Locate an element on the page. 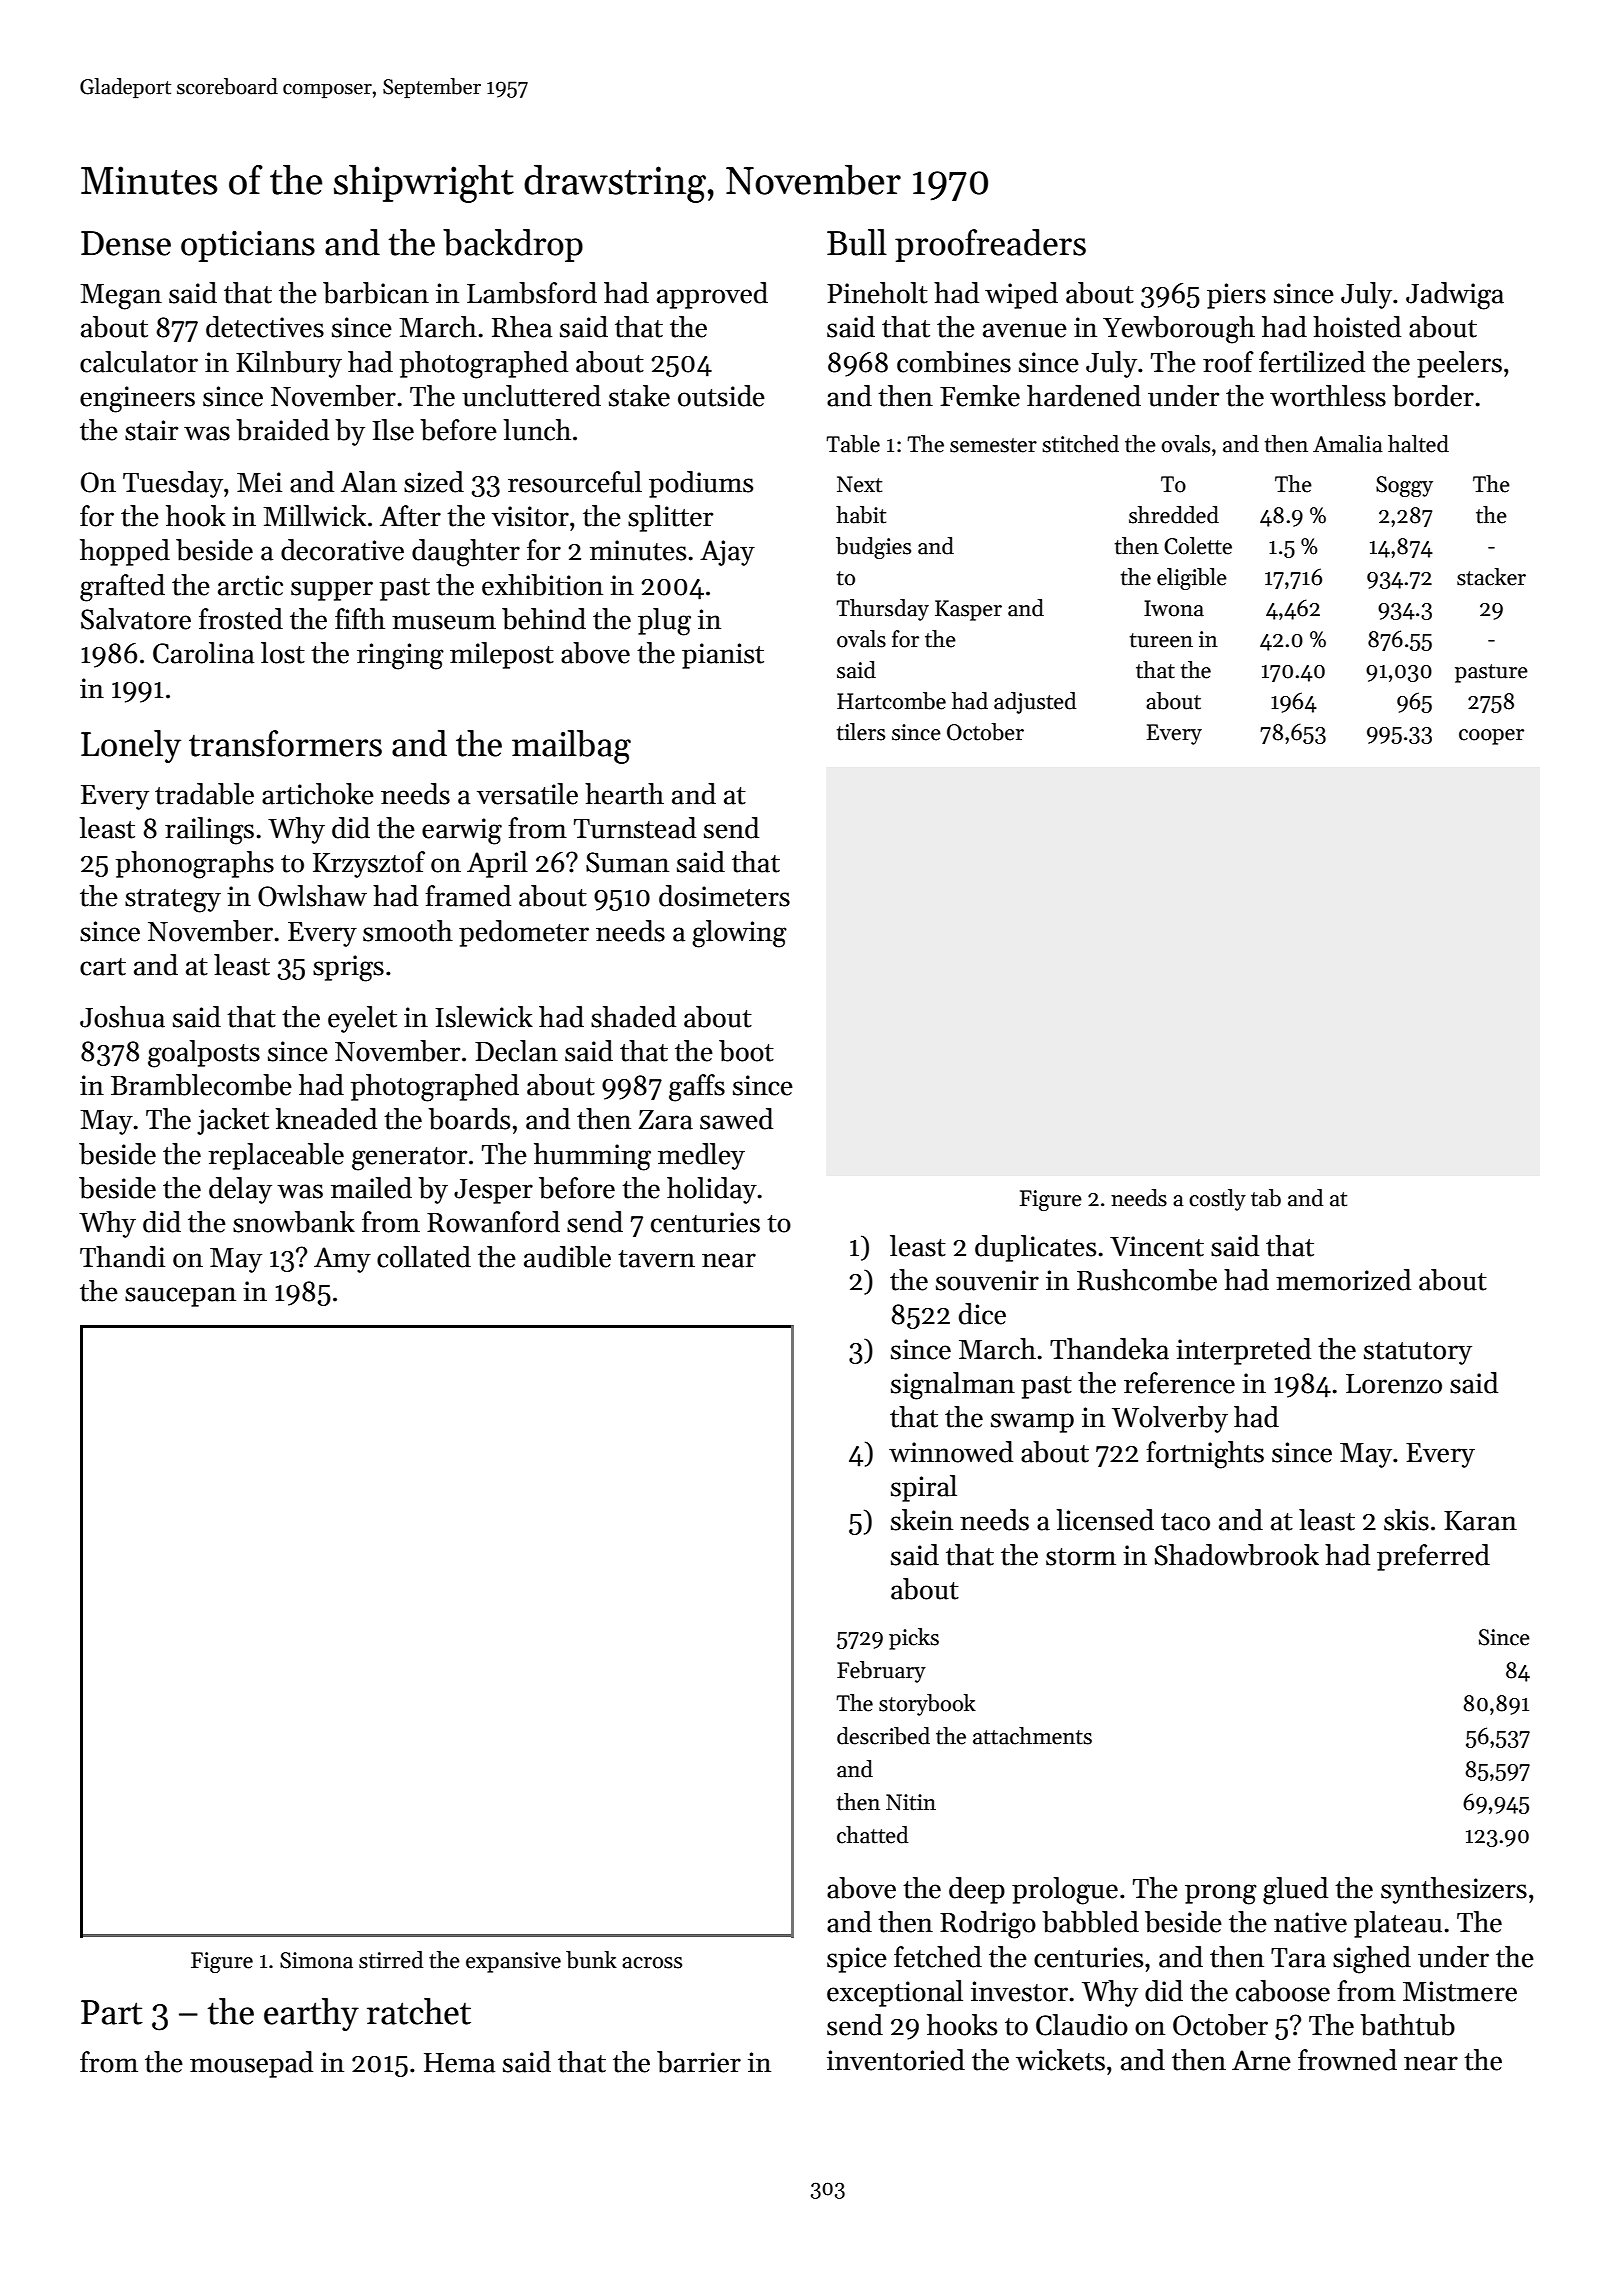 The image size is (1620, 2292). February is located at coordinates (881, 1672).
